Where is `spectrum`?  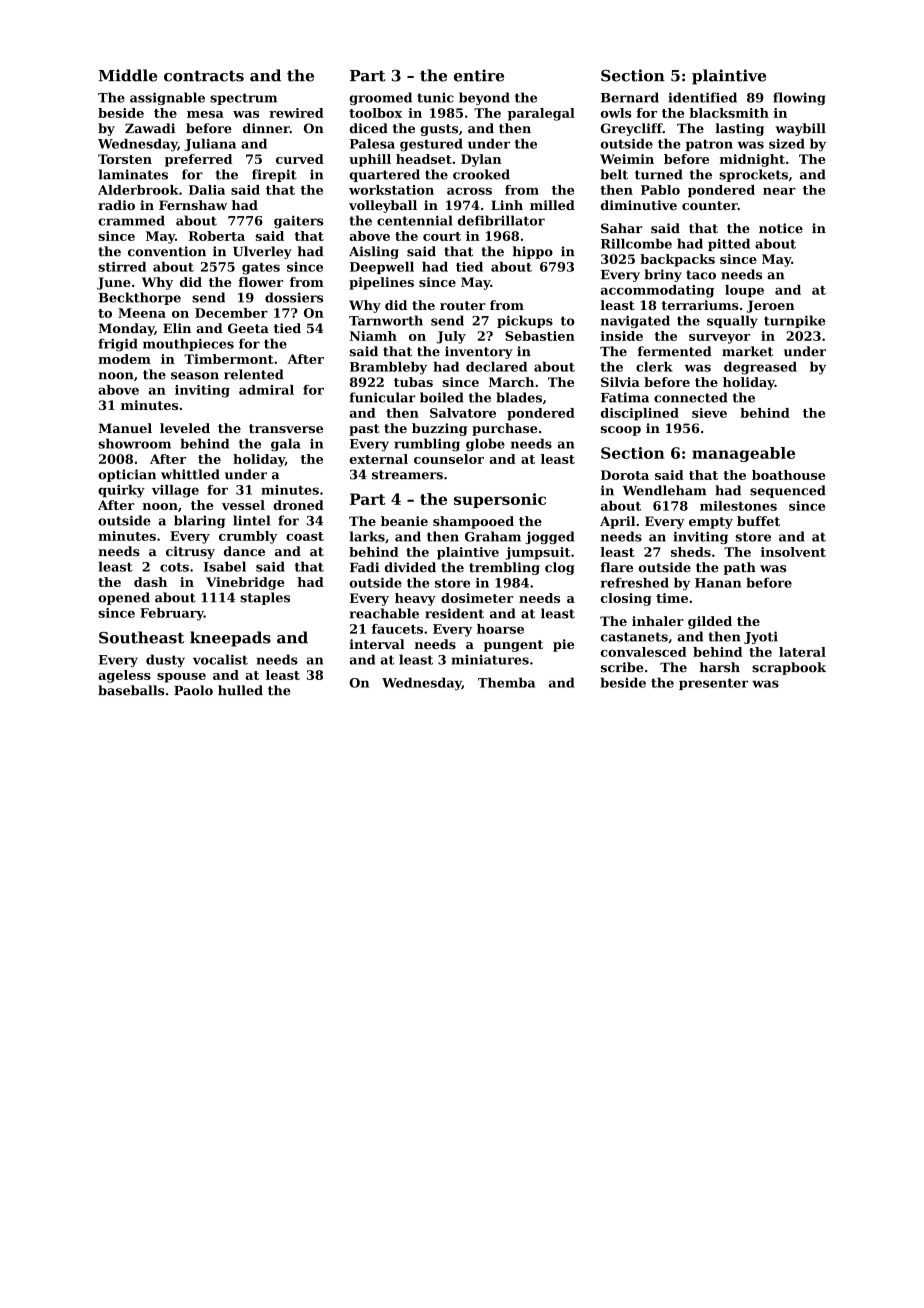 spectrum is located at coordinates (243, 99).
